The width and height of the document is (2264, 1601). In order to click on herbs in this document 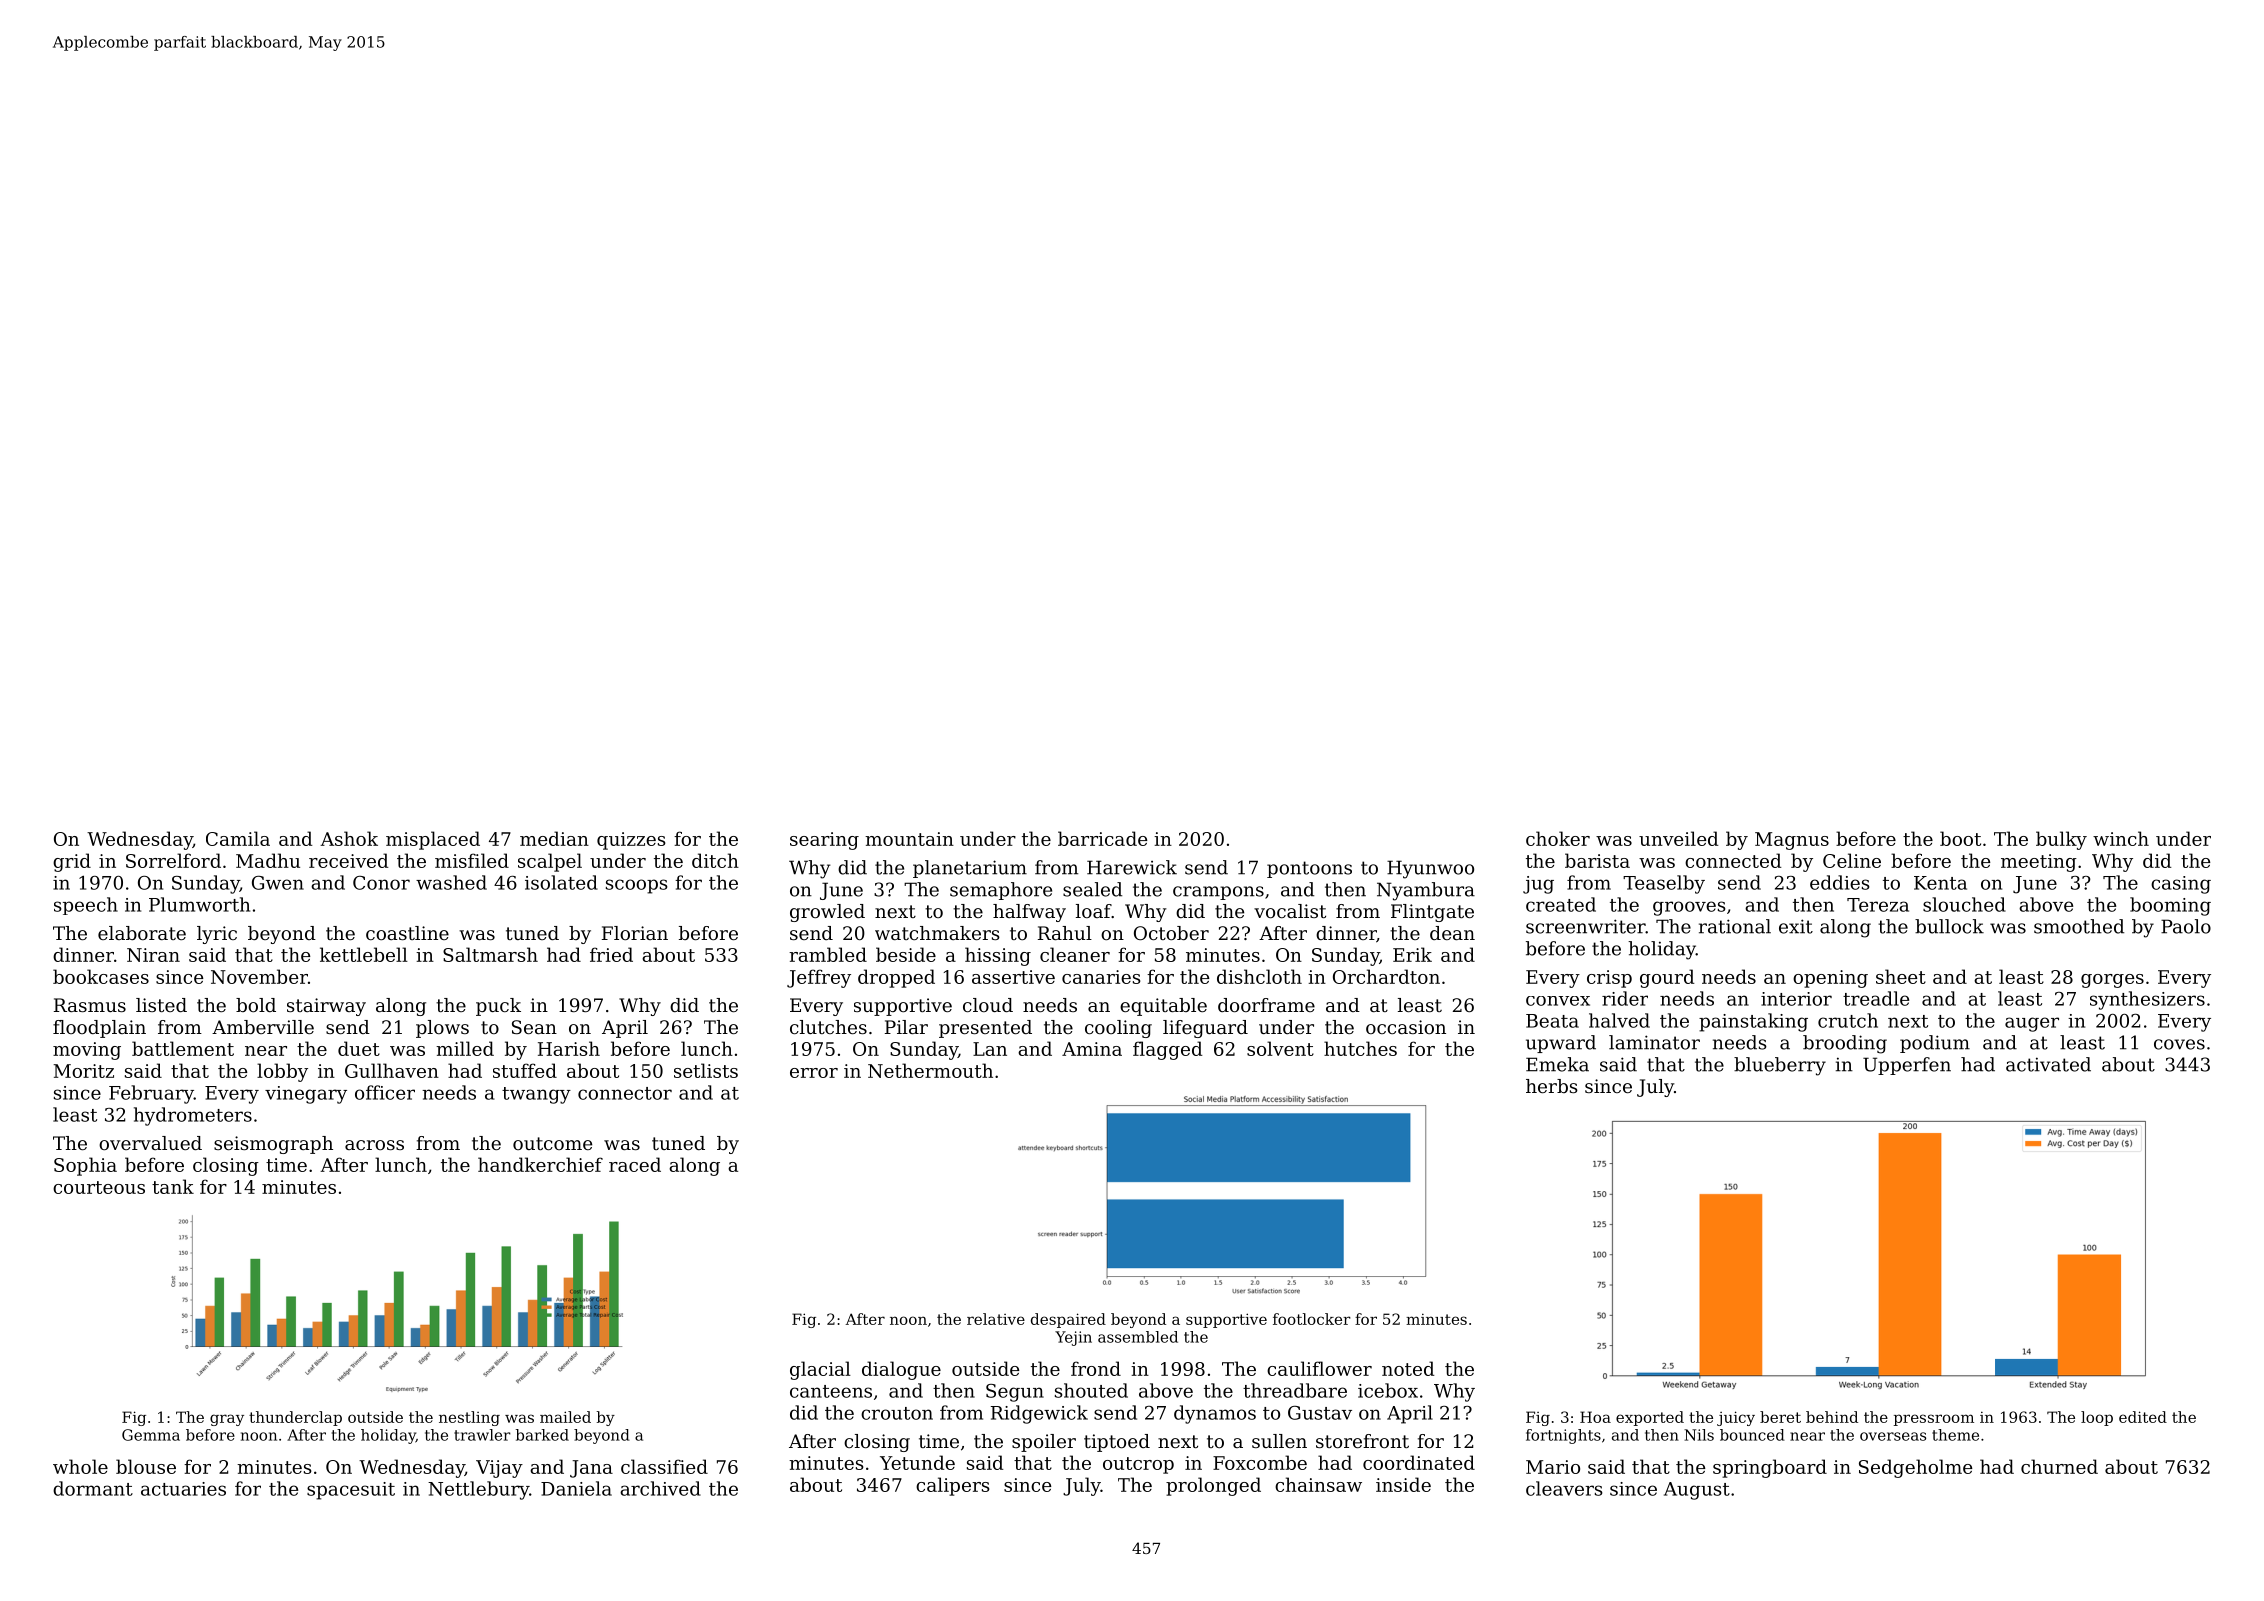, I will do `click(1552, 1086)`.
